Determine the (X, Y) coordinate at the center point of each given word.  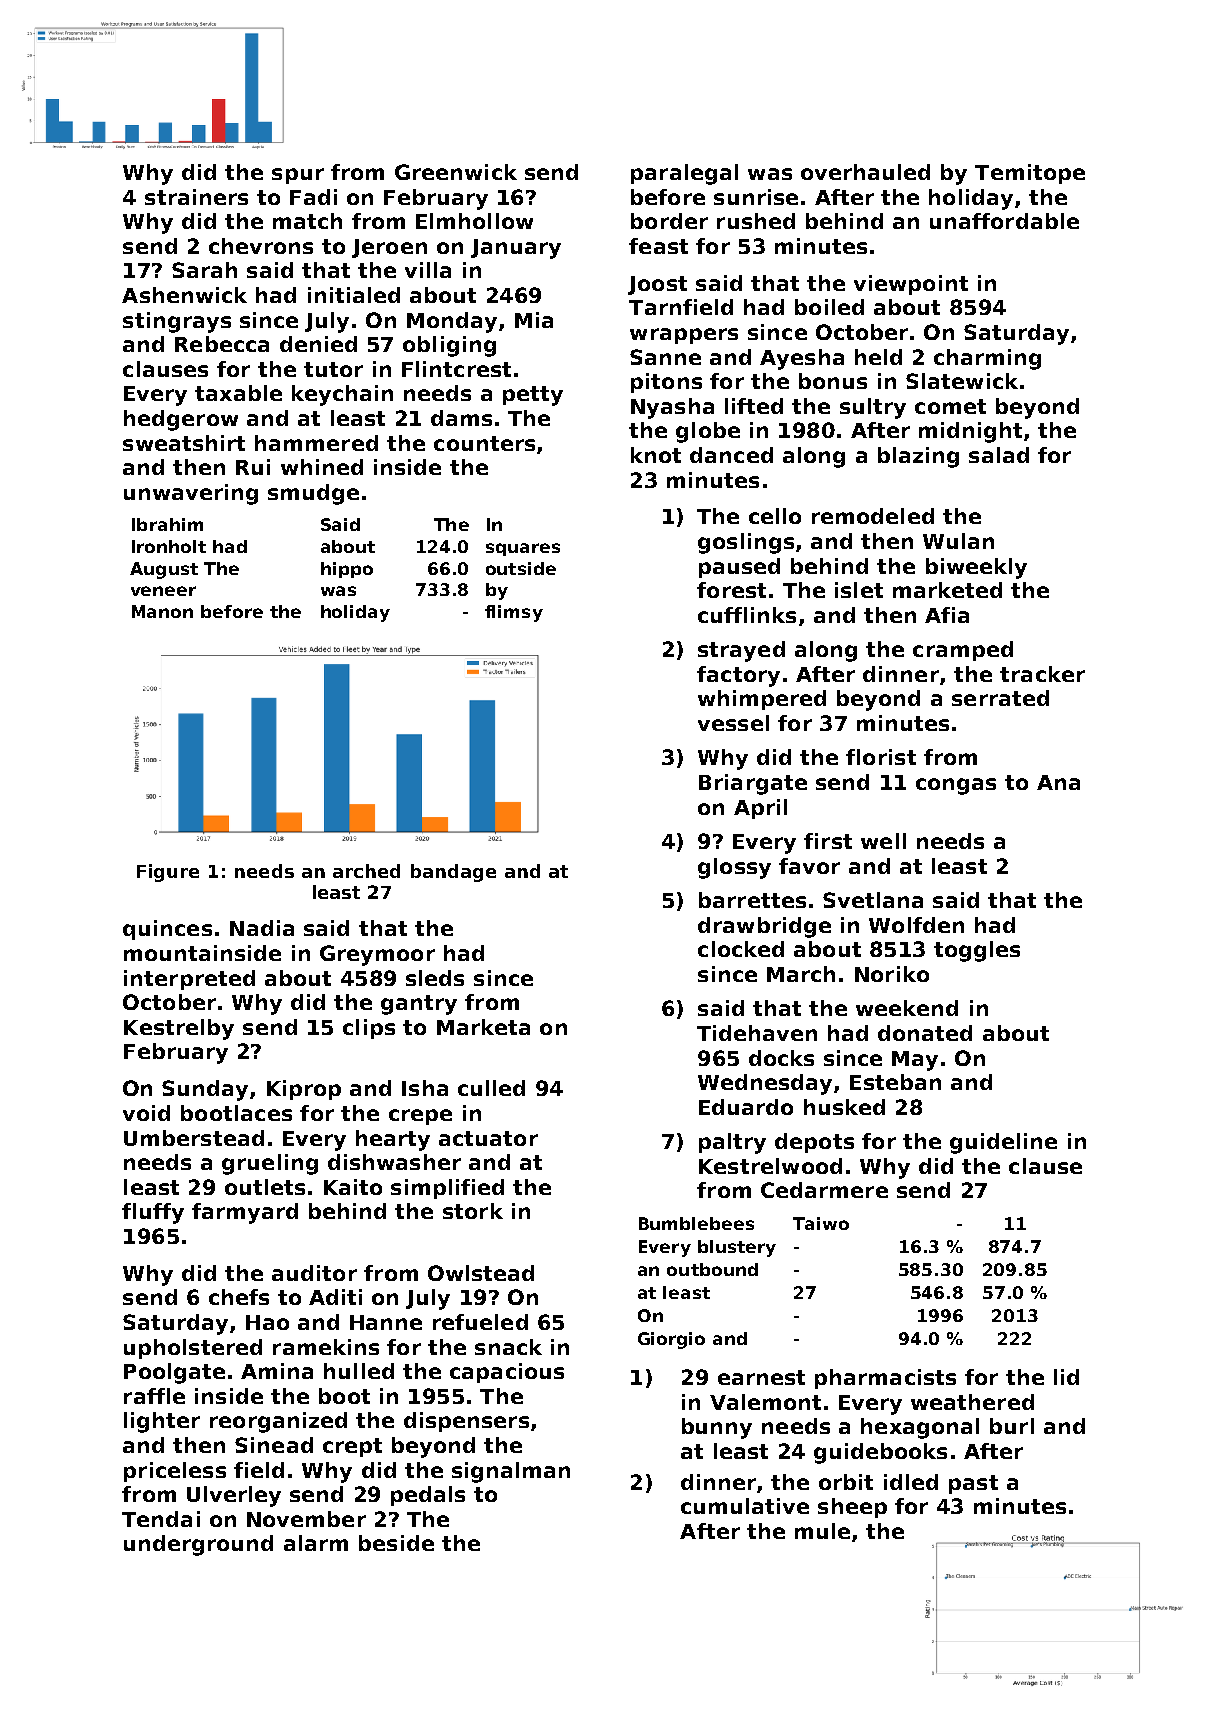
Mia (534, 320)
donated (925, 1033)
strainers (196, 197)
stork (473, 1211)
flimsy (514, 613)
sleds (435, 978)
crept (352, 1447)
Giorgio (671, 1340)
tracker (1042, 674)
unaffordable (1004, 221)
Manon (162, 611)
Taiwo (821, 1223)
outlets (265, 1187)
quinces (167, 930)
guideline (1003, 1143)
